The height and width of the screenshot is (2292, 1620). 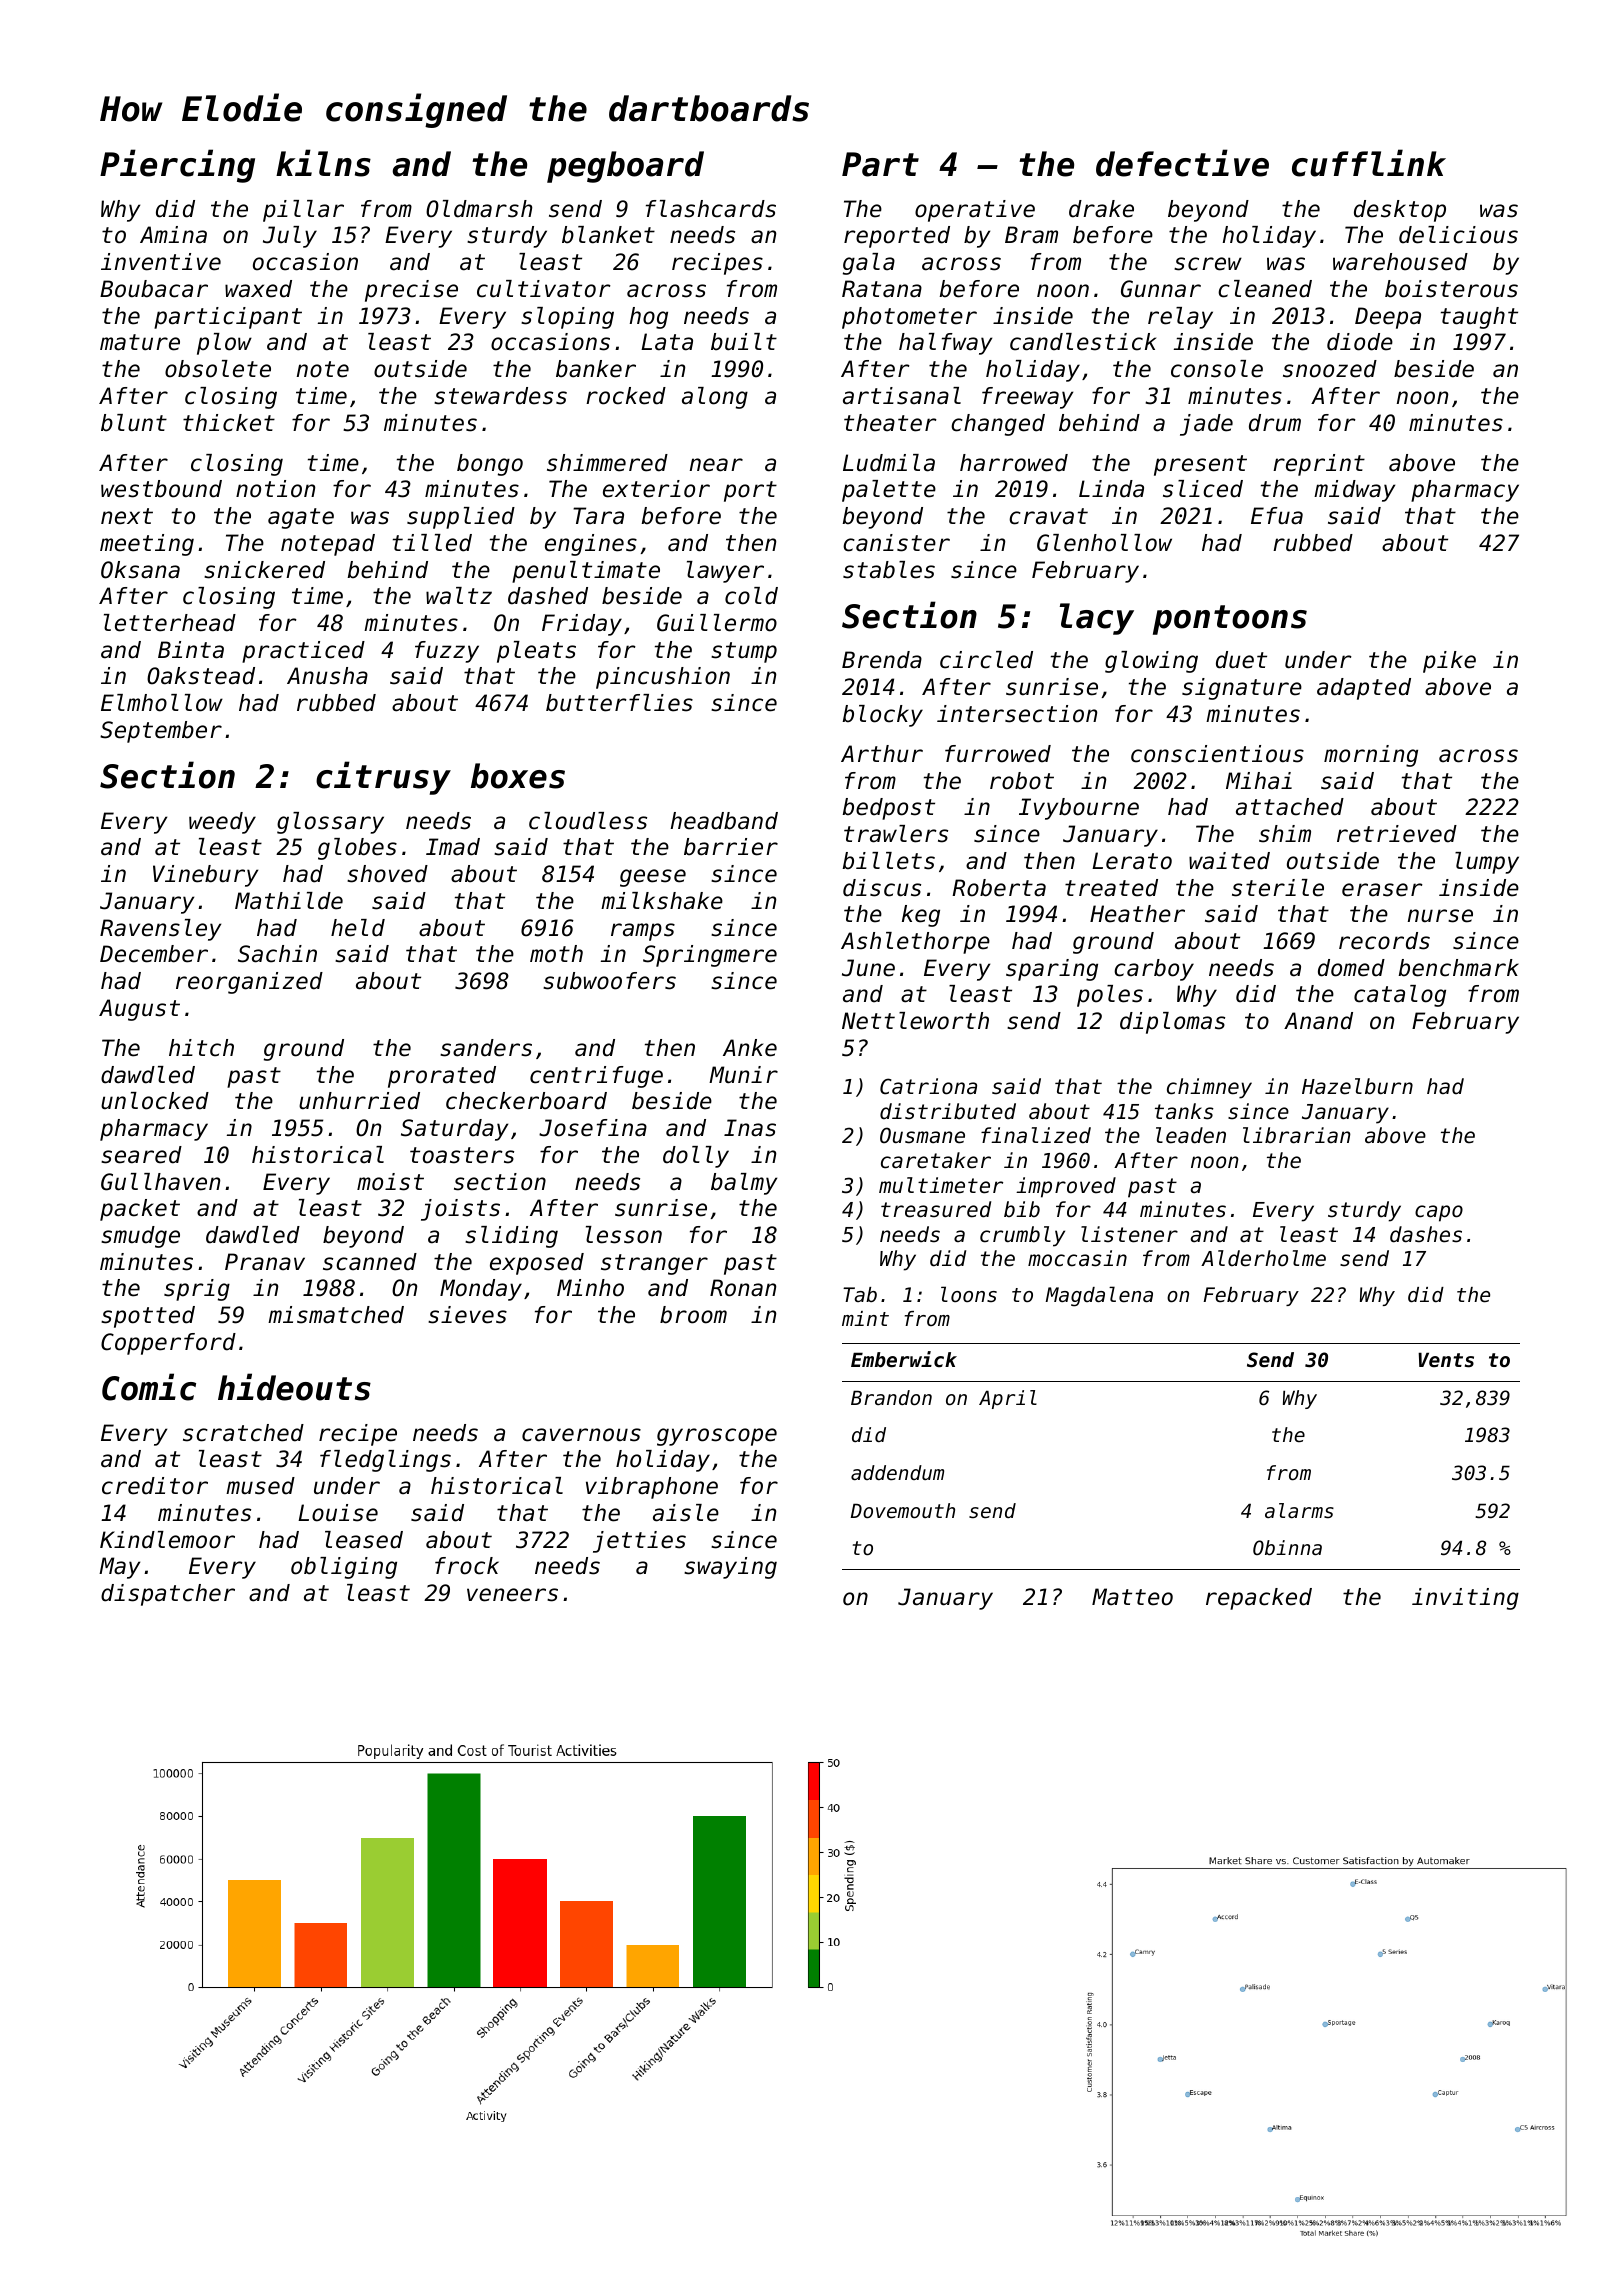 What do you see at coordinates (717, 623) in the screenshot?
I see `Guillermo` at bounding box center [717, 623].
